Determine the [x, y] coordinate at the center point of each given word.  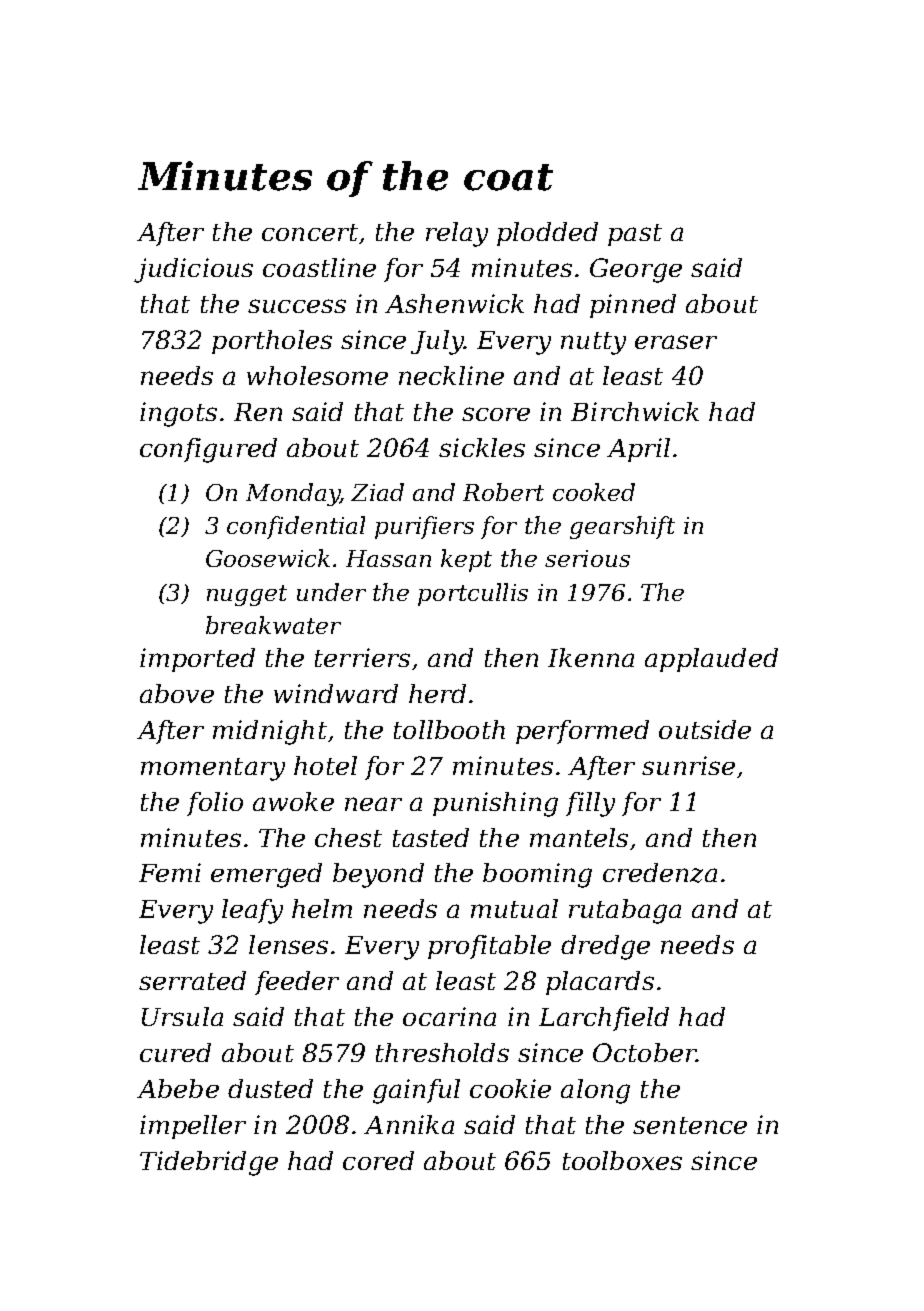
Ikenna [591, 657]
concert [310, 232]
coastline [319, 267]
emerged [266, 875]
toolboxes [622, 1160]
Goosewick [268, 558]
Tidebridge [209, 1163]
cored [378, 1160]
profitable [489, 947]
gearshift [622, 527]
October [644, 1052]
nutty [593, 343]
